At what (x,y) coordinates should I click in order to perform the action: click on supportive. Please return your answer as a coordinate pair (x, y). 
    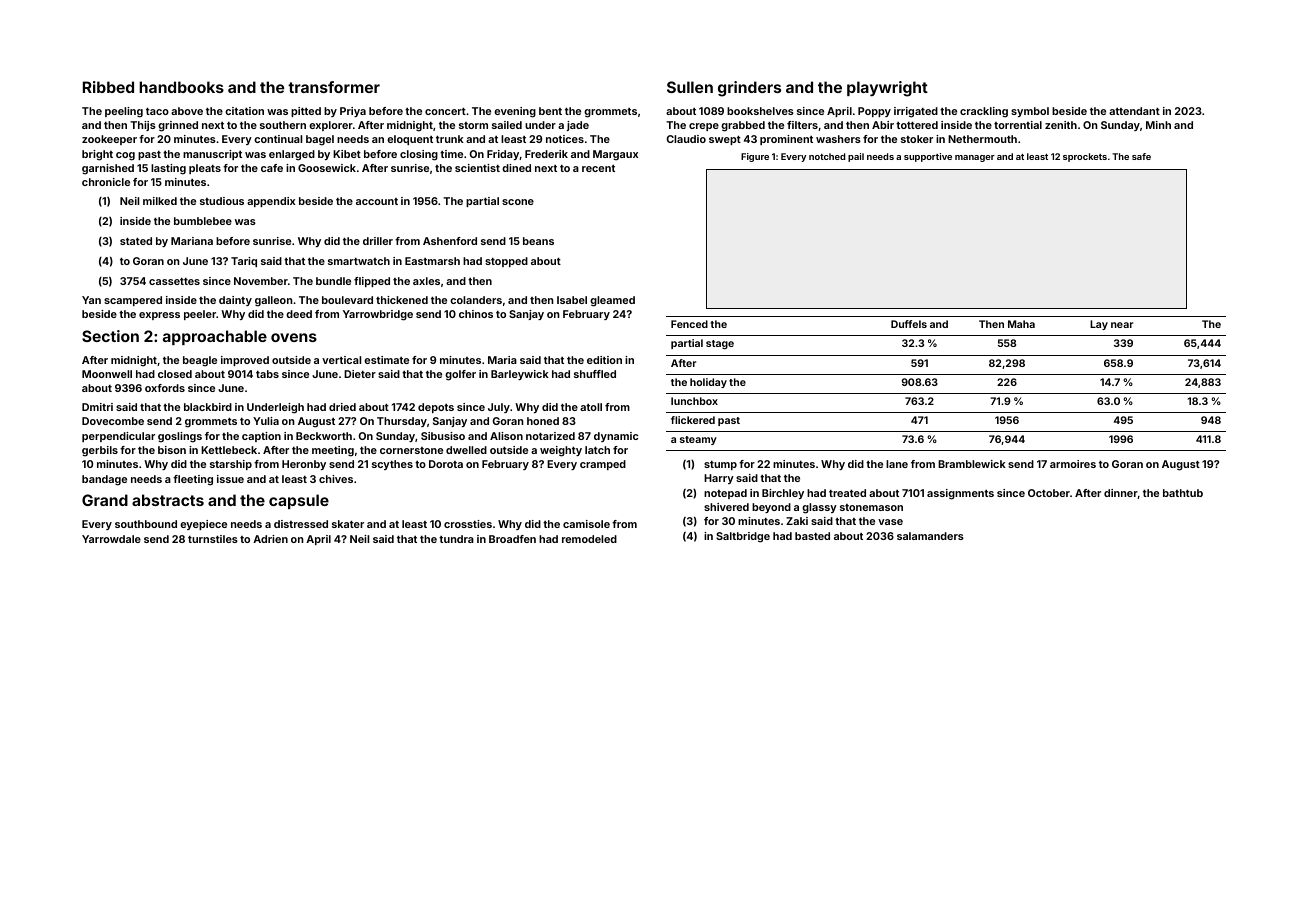
    Looking at the image, I should click on (928, 157).
